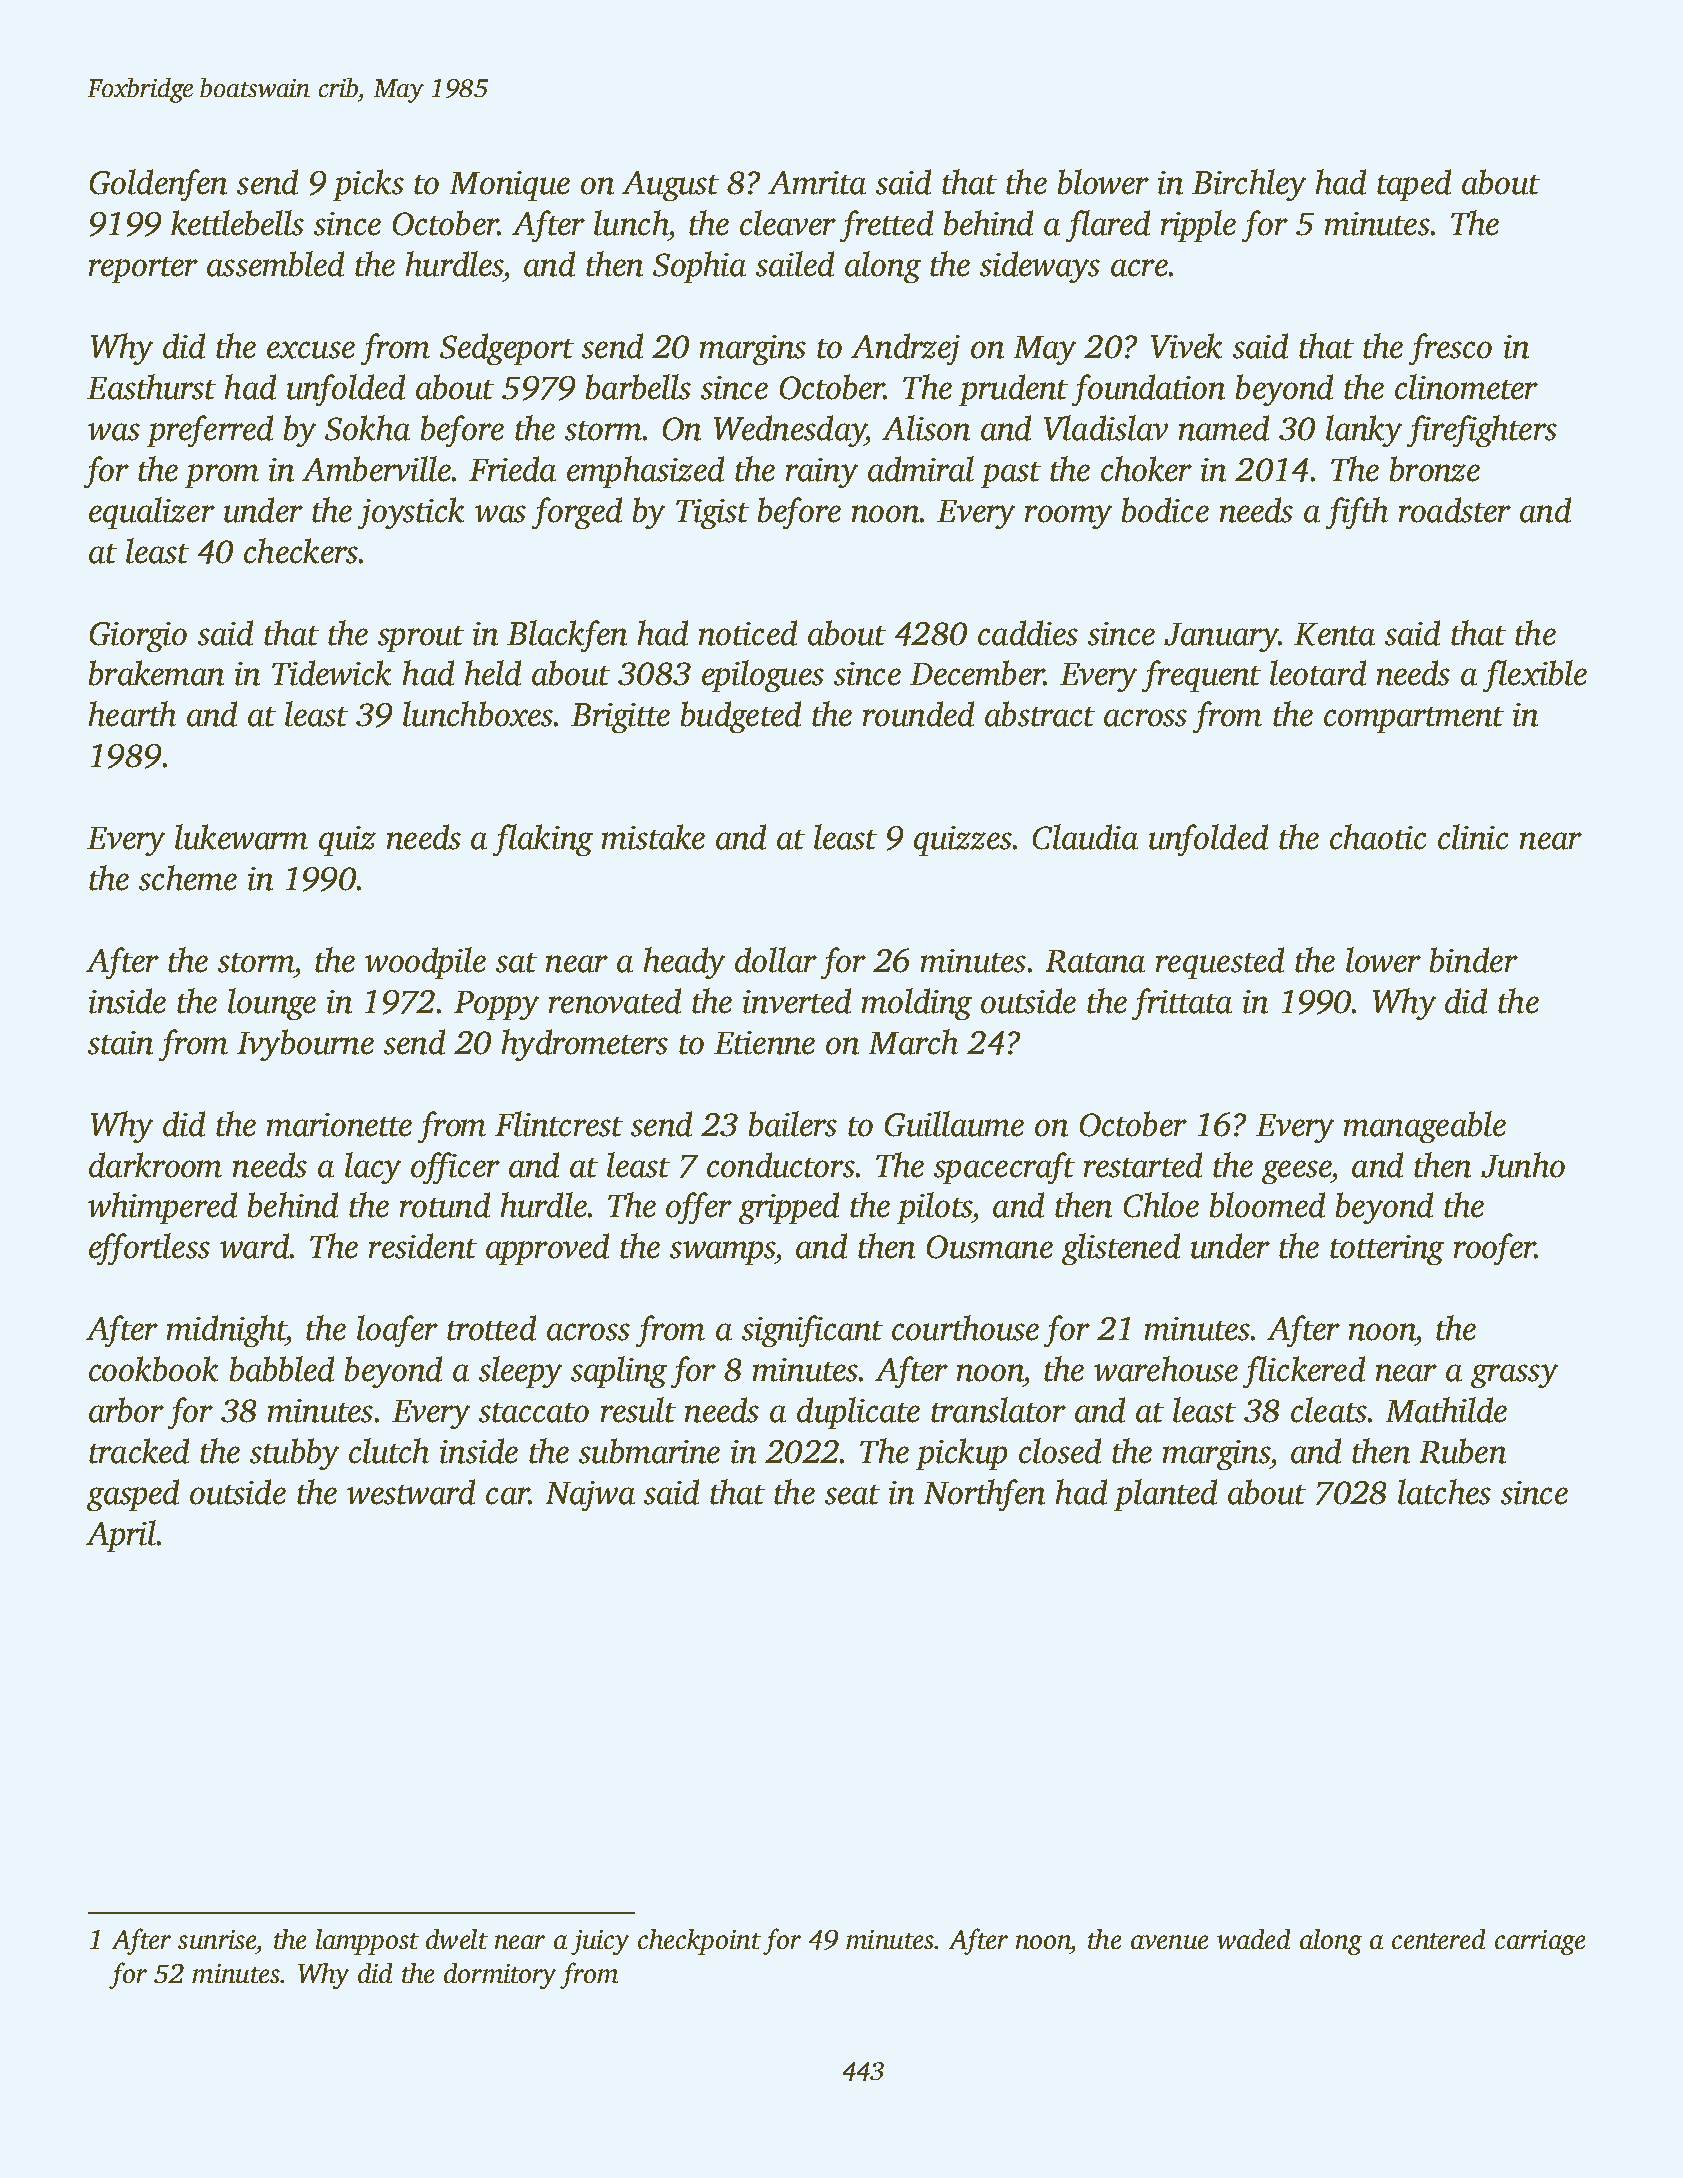 This screenshot has width=1683, height=2178. I want to click on emphasized, so click(645, 472).
